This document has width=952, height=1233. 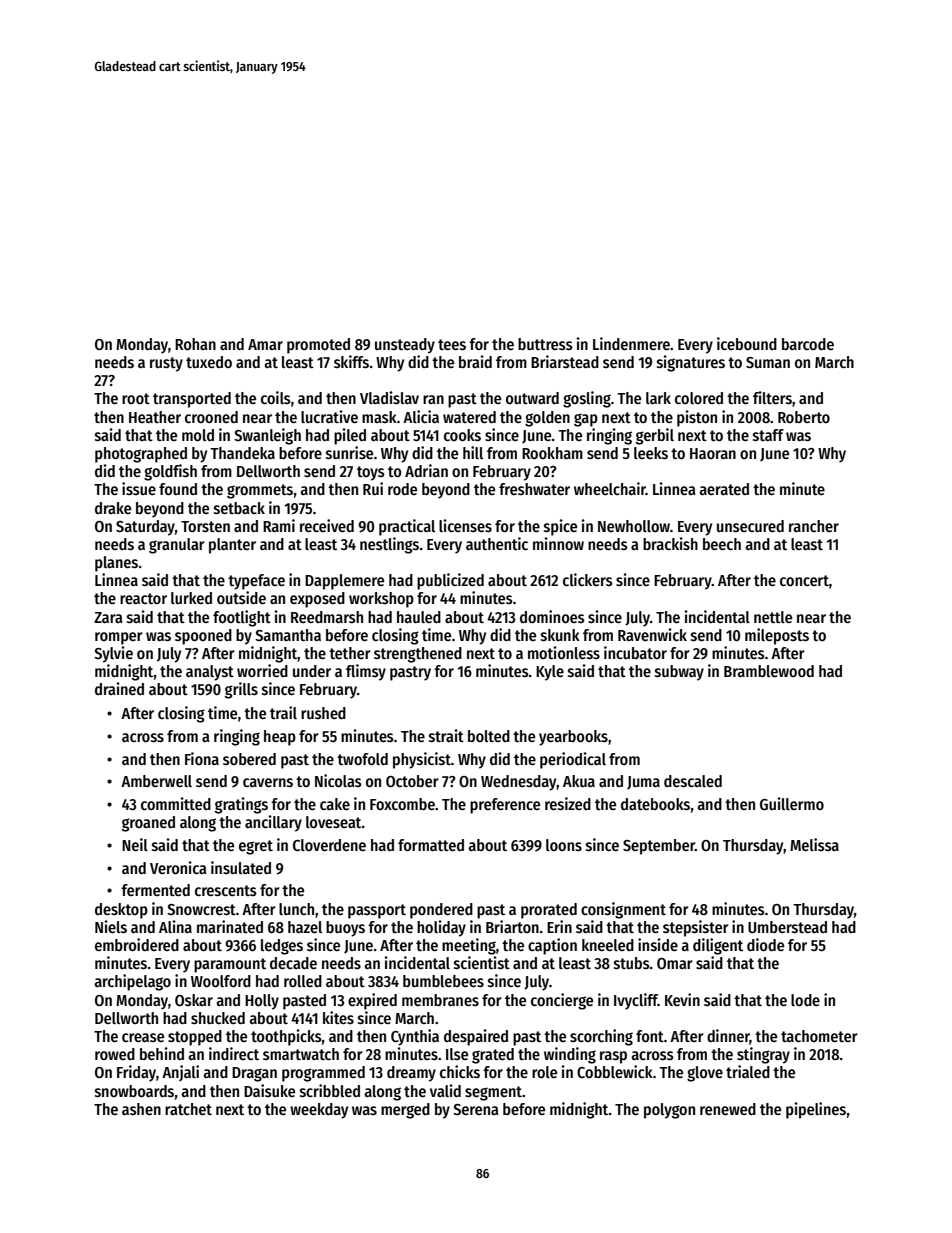 What do you see at coordinates (350, 653) in the document?
I see `tether` at bounding box center [350, 653].
